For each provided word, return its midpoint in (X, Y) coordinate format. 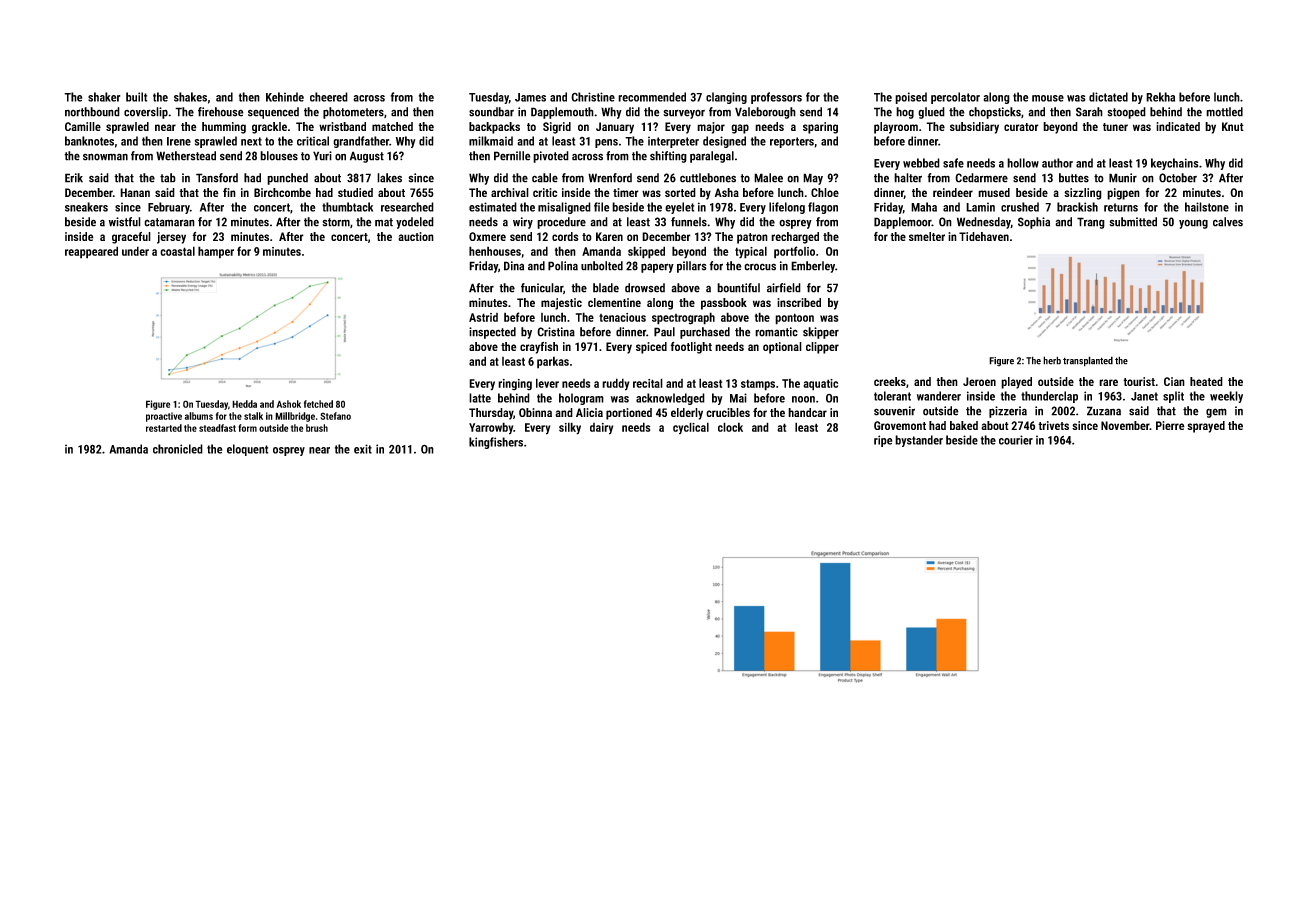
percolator (955, 98)
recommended (652, 97)
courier (1016, 440)
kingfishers (496, 443)
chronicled (178, 449)
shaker (104, 97)
